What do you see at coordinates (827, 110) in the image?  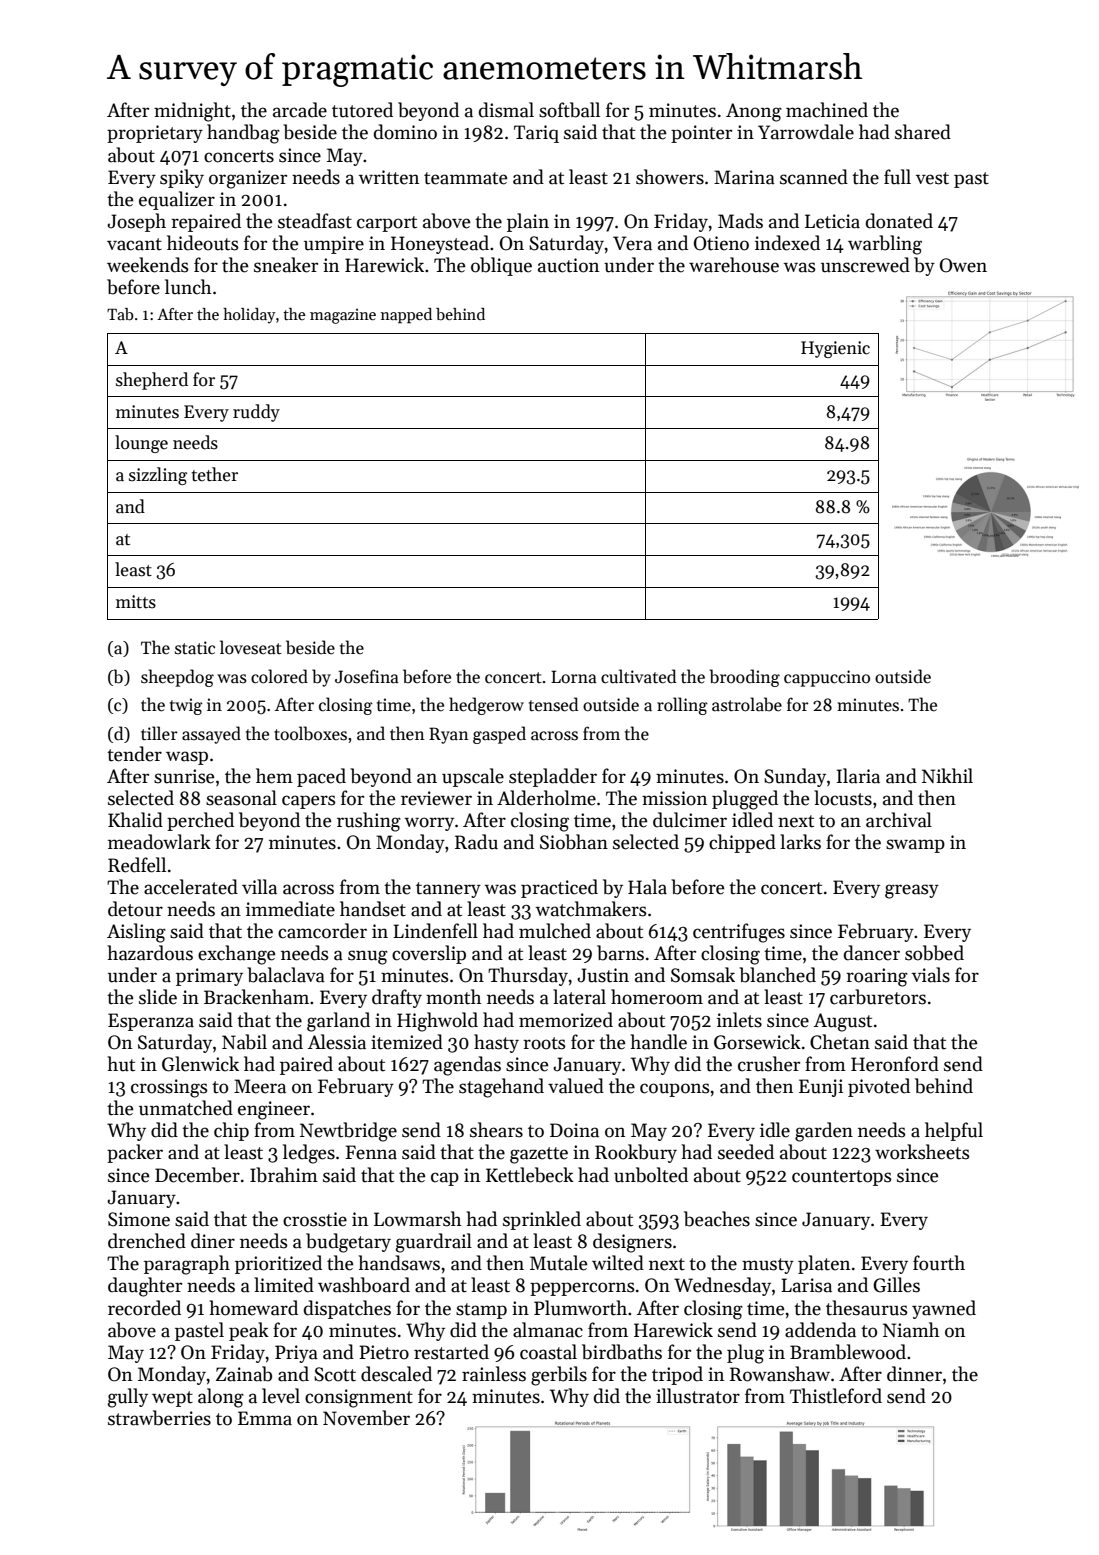 I see `machined` at bounding box center [827, 110].
